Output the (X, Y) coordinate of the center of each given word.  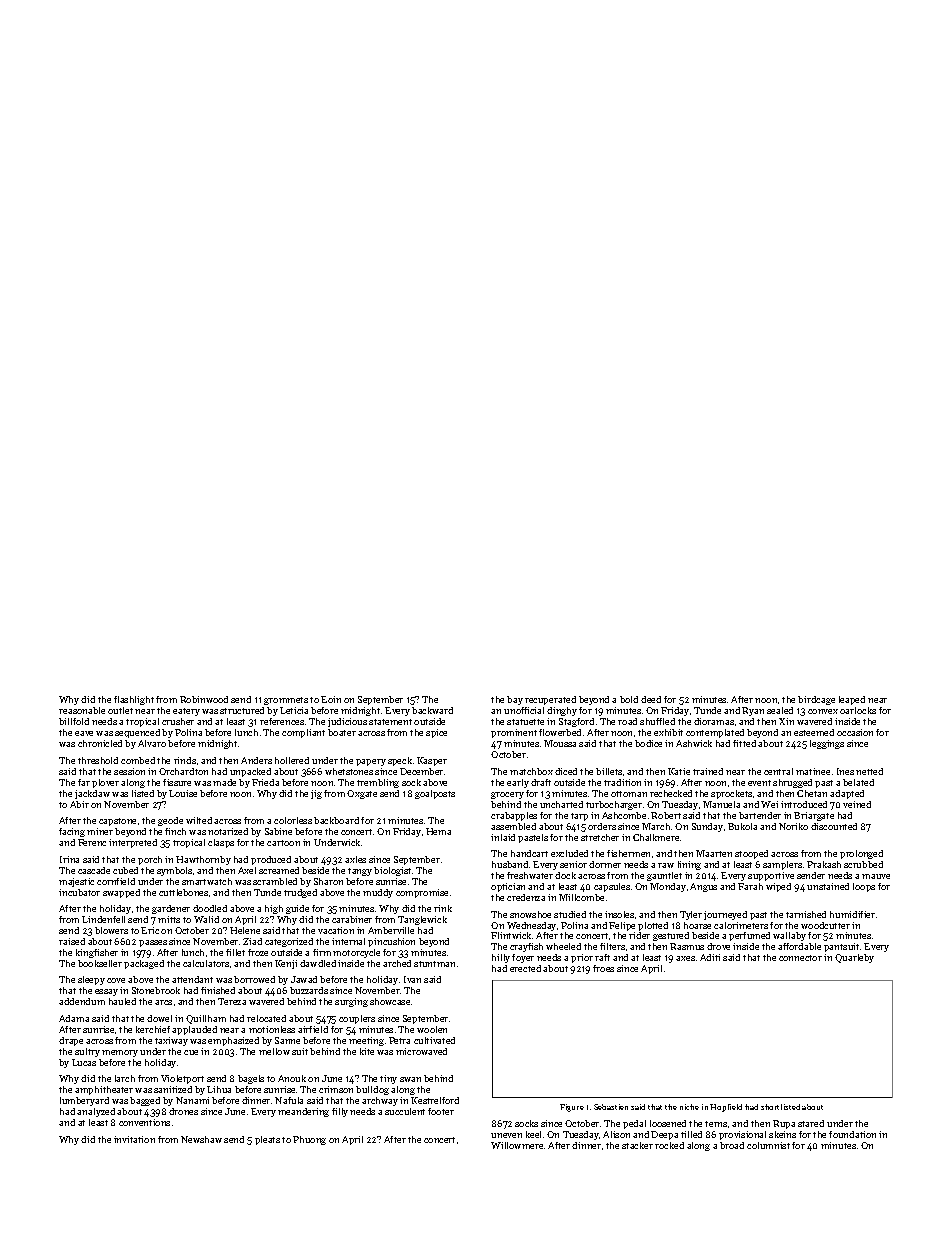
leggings (827, 744)
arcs (163, 1002)
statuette (525, 722)
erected (525, 968)
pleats (267, 1140)
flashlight (134, 700)
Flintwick (511, 935)
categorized (289, 942)
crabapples (514, 816)
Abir (79, 804)
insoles (619, 914)
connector (800, 958)
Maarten (714, 853)
